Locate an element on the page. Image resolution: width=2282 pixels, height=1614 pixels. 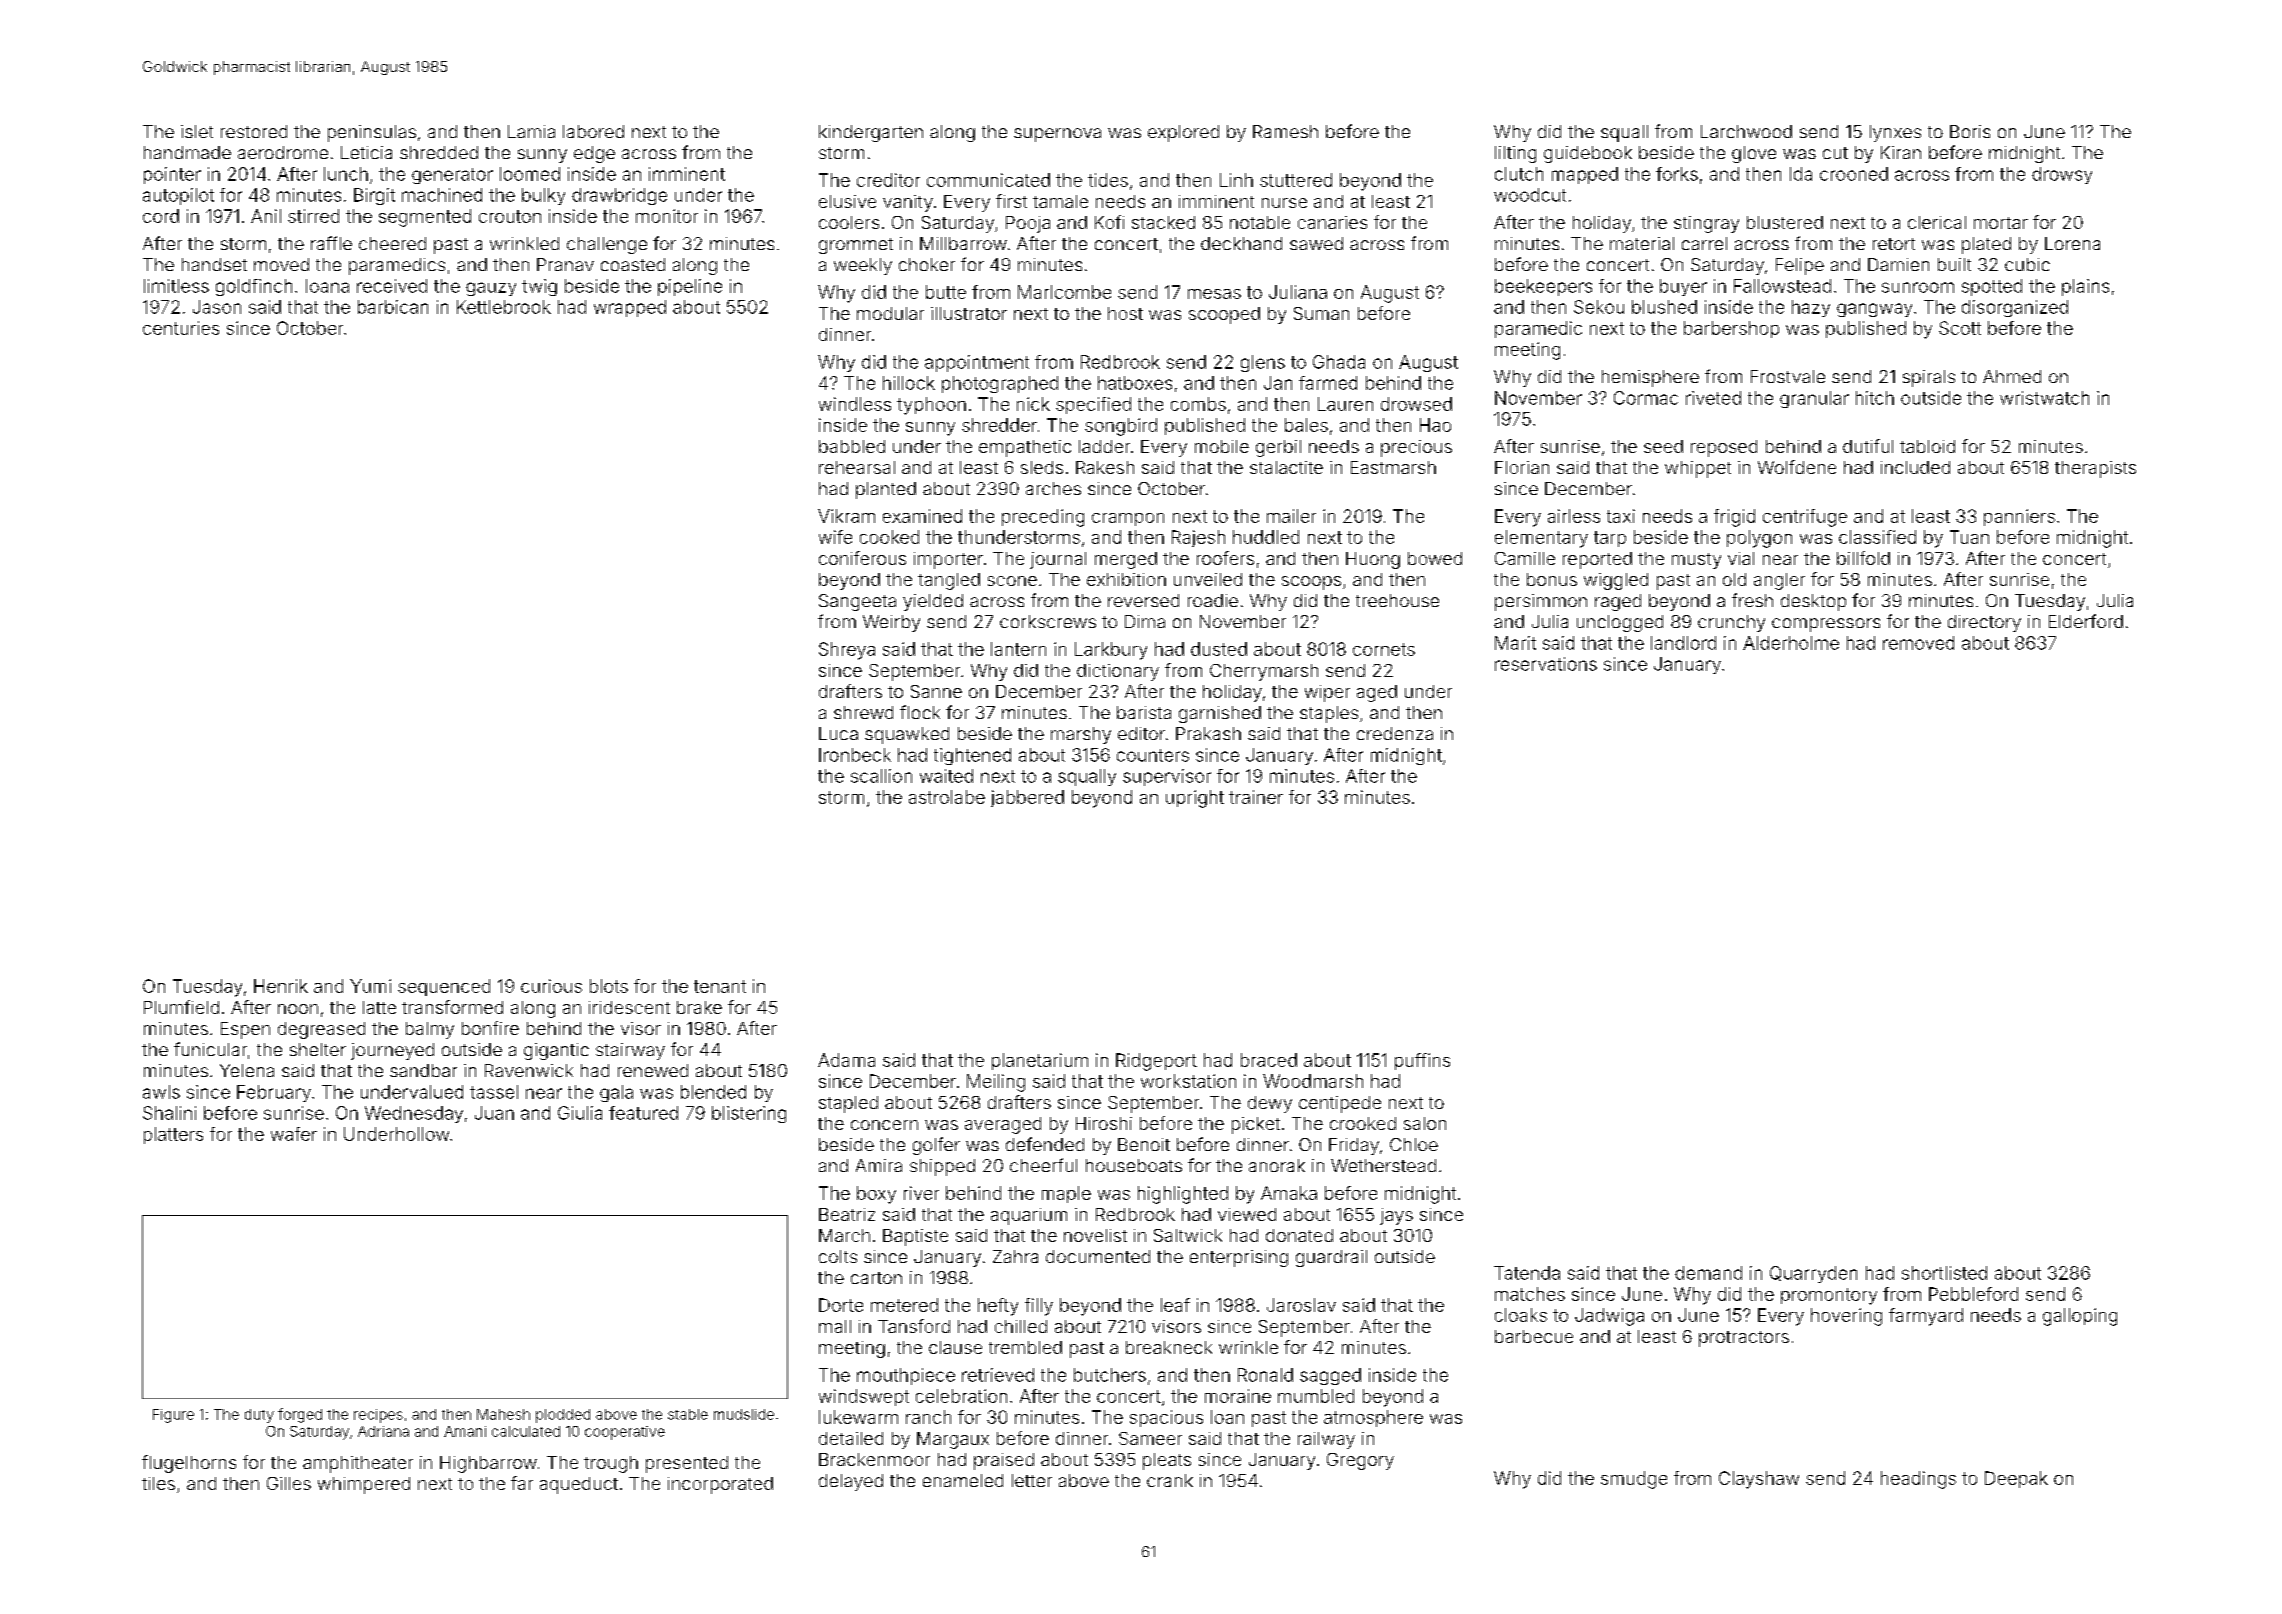
planetarium is located at coordinates (1040, 1061).
